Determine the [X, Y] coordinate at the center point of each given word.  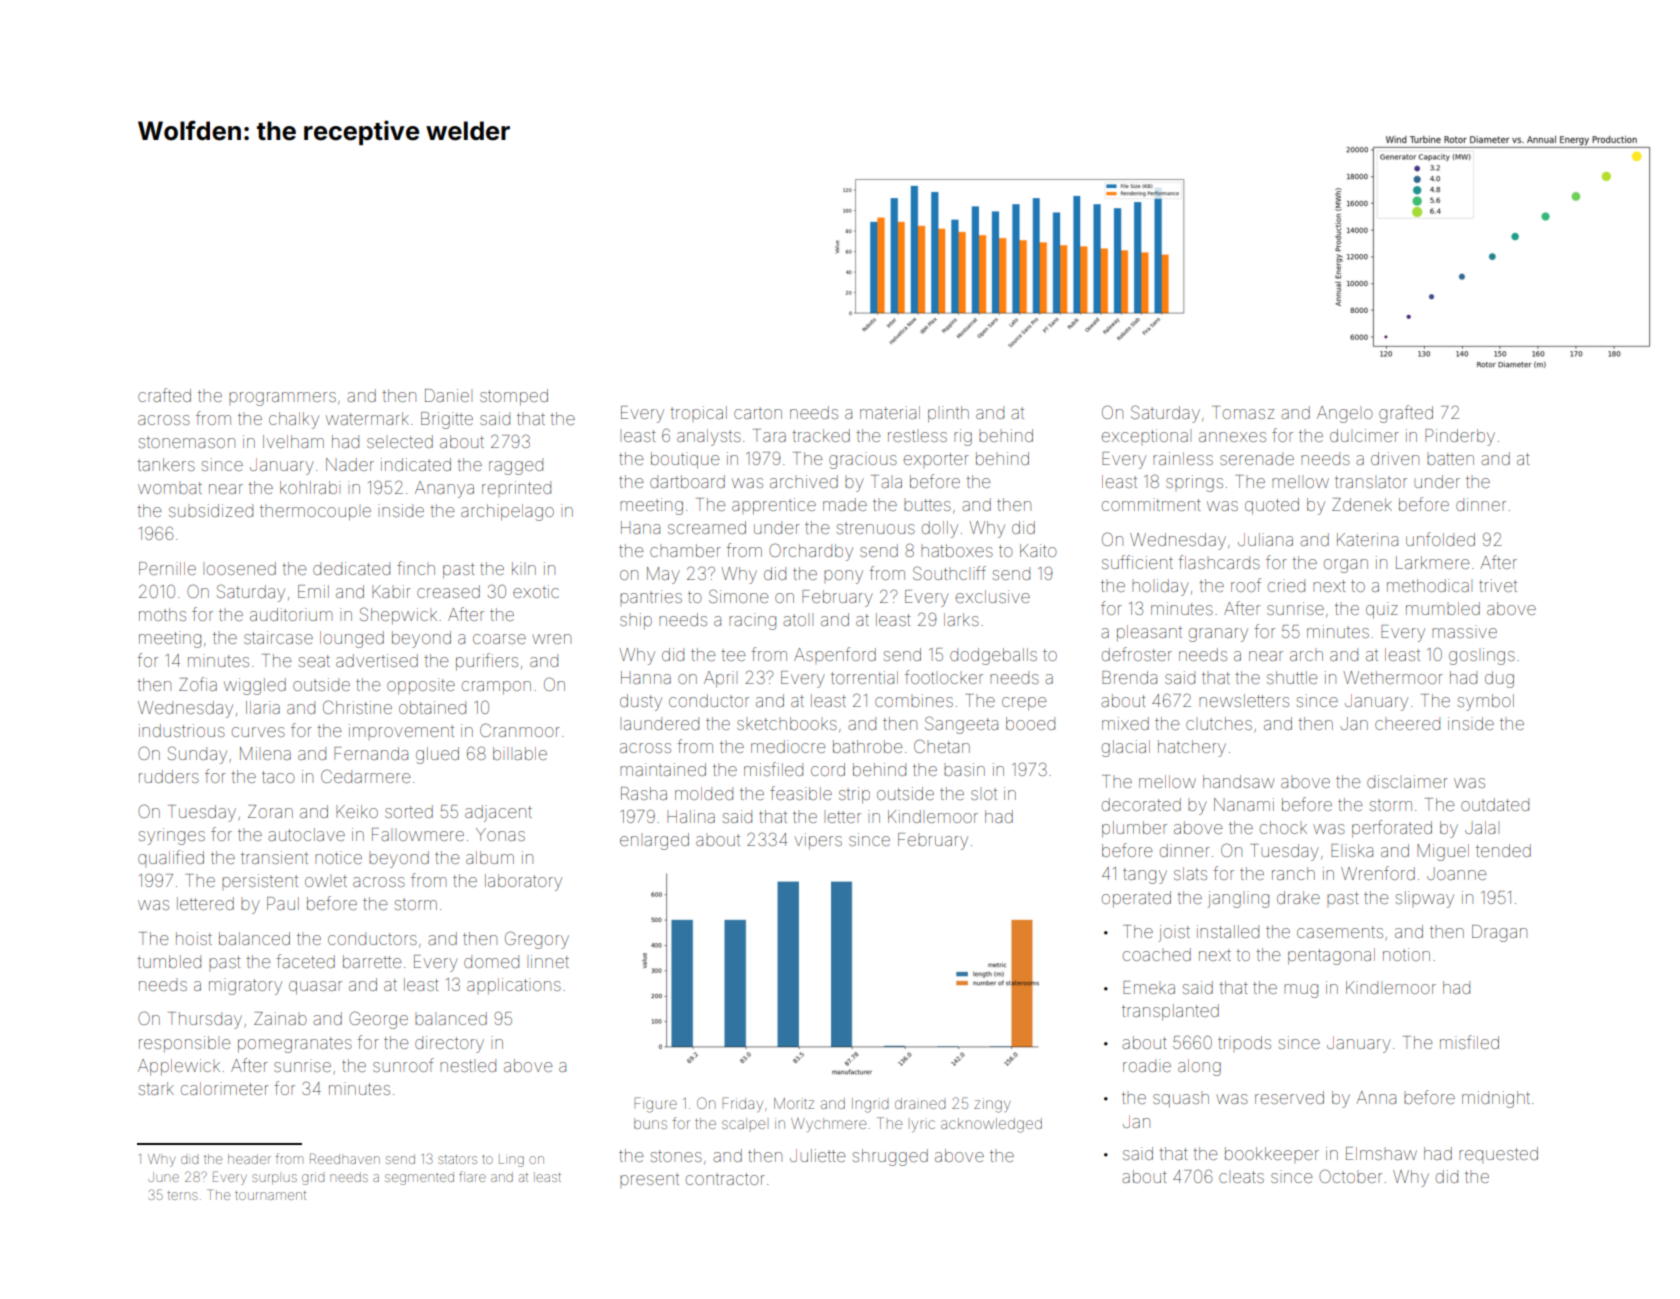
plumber [1134, 829]
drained [920, 1103]
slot [984, 794]
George [378, 1020]
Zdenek [1362, 504]
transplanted [1170, 1012]
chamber [685, 550]
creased [448, 591]
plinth [948, 414]
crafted [164, 395]
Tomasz [1243, 412]
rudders [169, 776]
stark [156, 1088]
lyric [923, 1126]
